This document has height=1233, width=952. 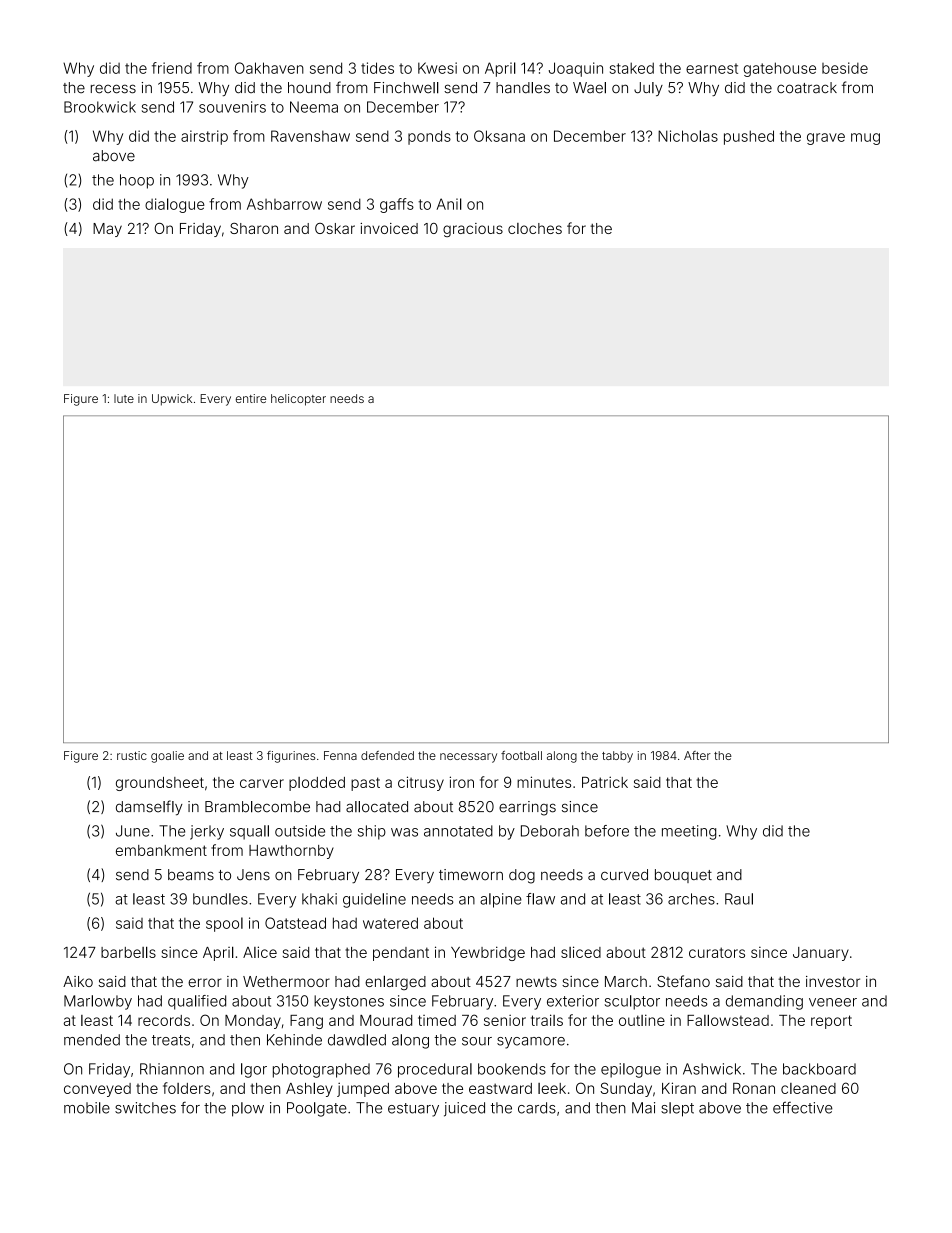 What do you see at coordinates (172, 68) in the document?
I see `friend` at bounding box center [172, 68].
